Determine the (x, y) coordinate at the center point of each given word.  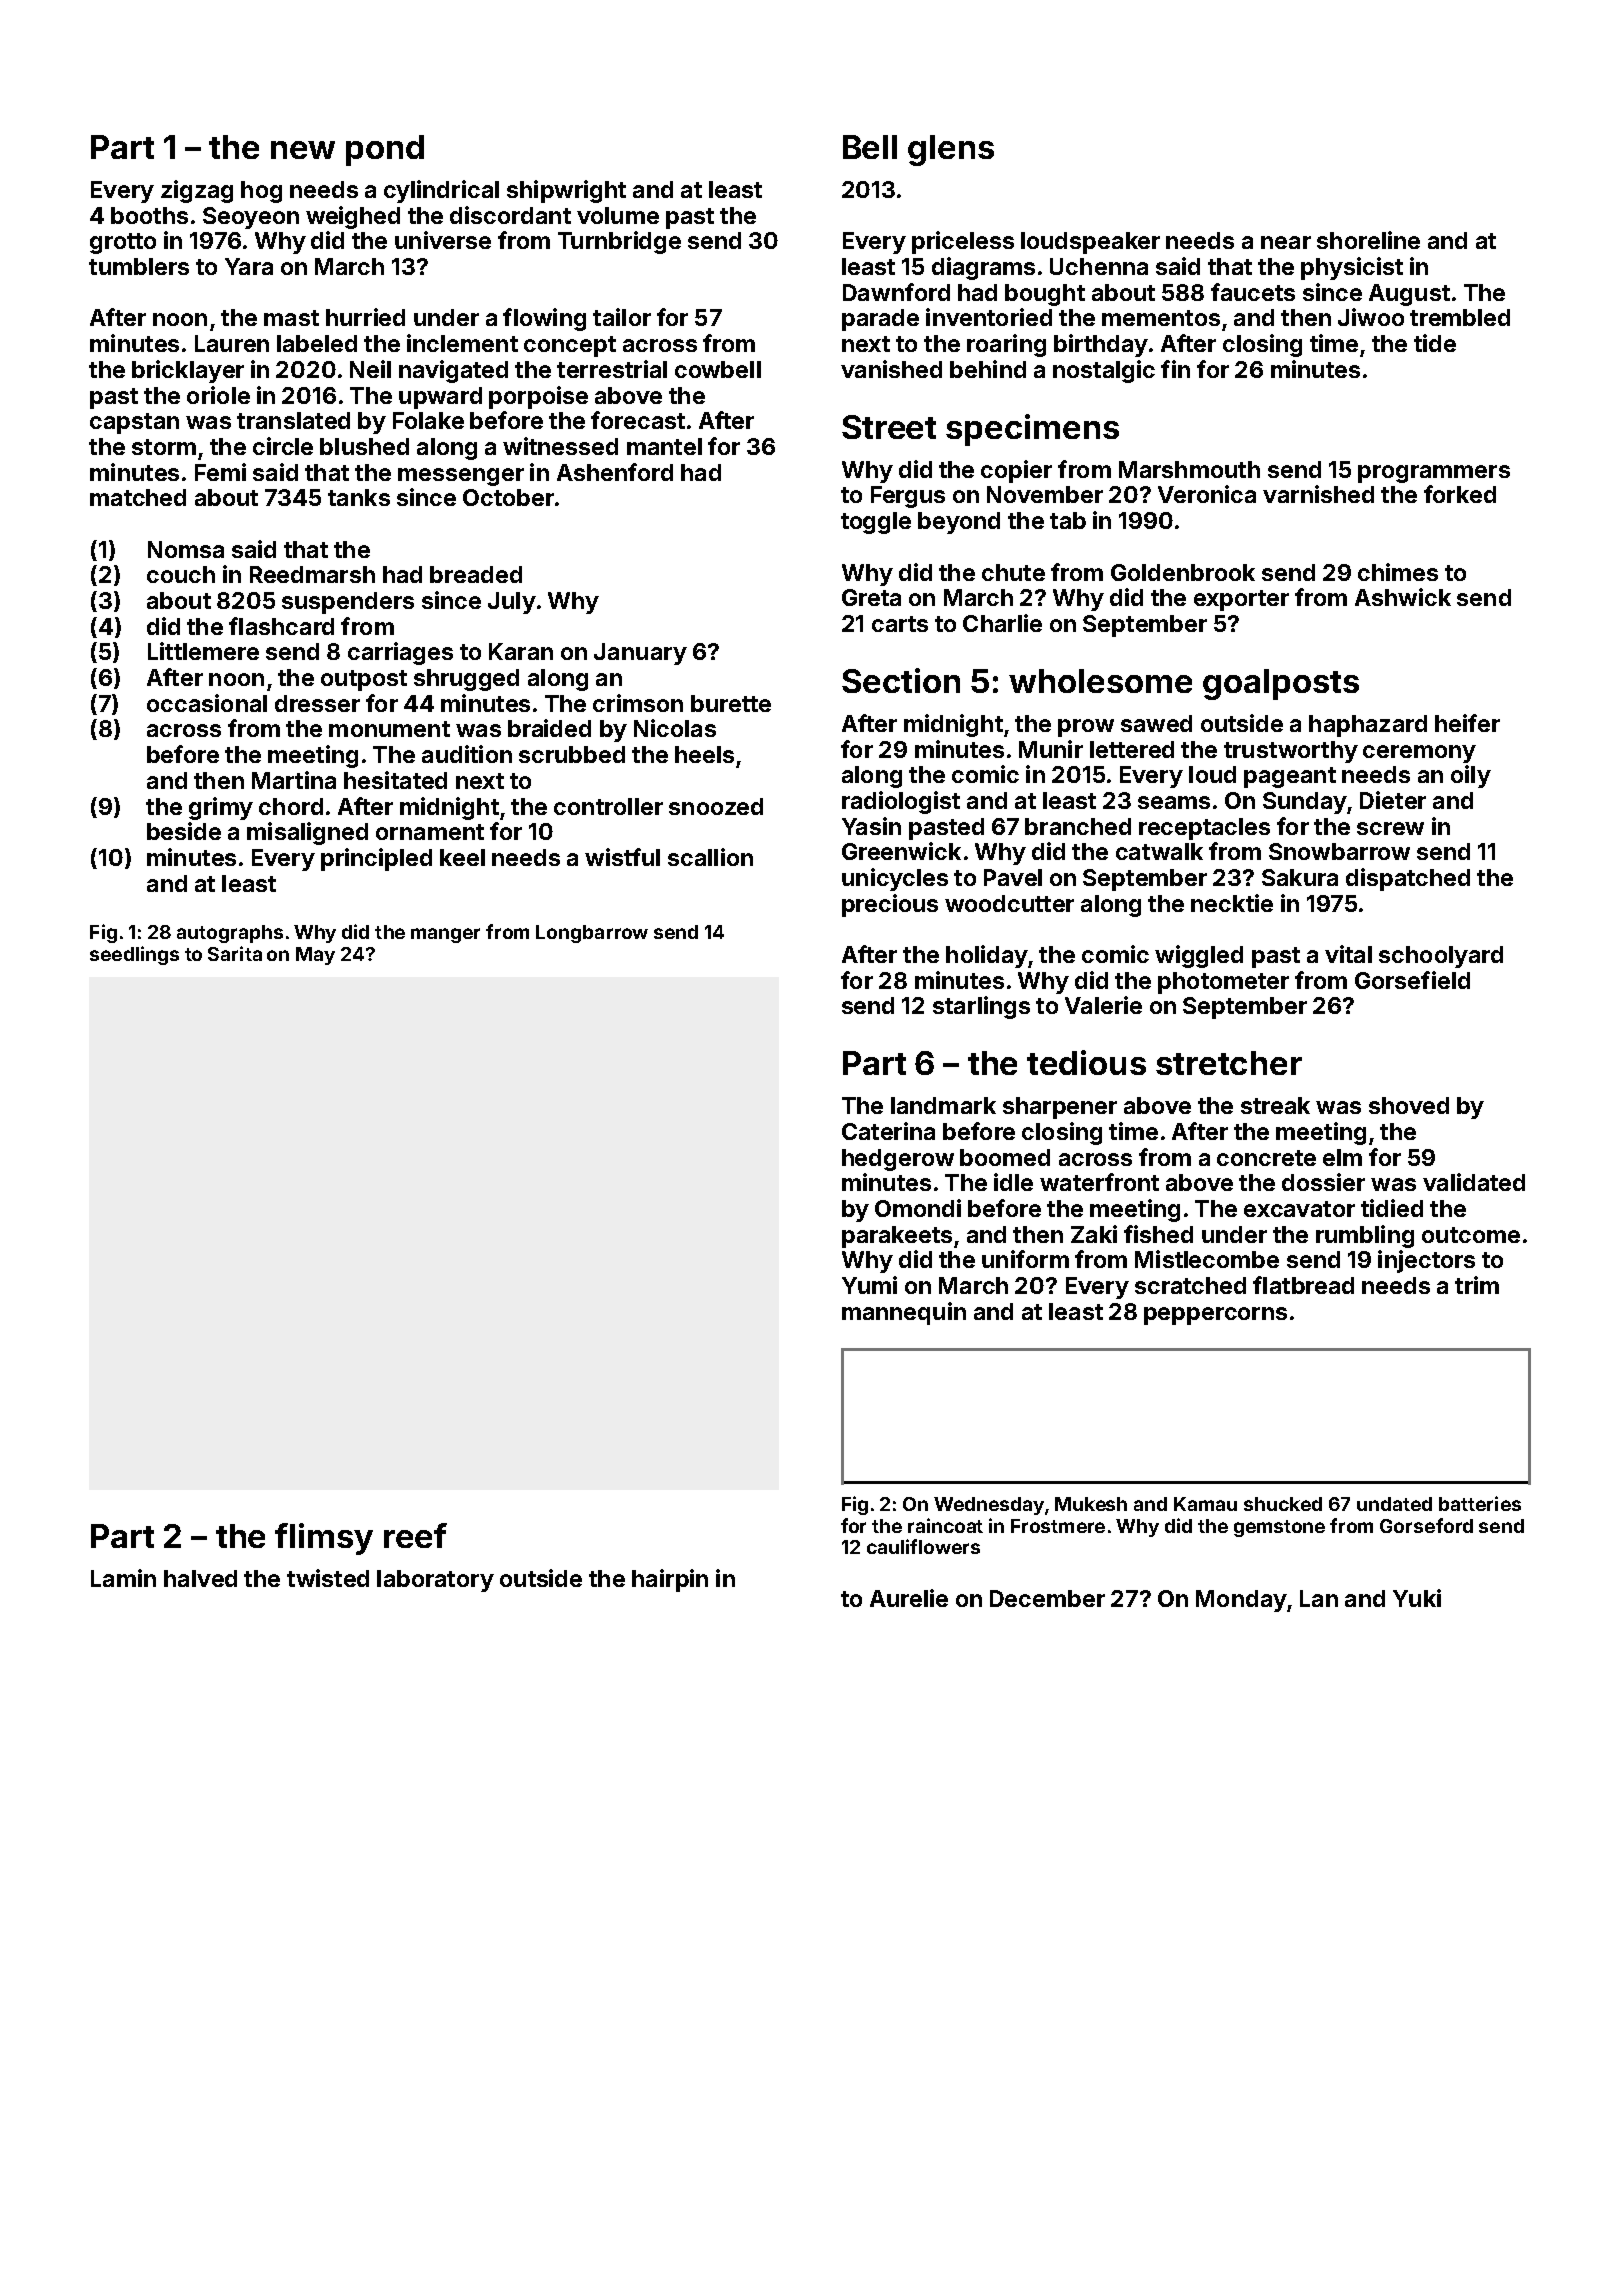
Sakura (1300, 877)
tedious (1086, 1062)
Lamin (123, 1578)
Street (889, 427)
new (303, 150)
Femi (220, 472)
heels (704, 754)
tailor (622, 317)
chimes (1398, 572)
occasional (207, 703)
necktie (1232, 903)
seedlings (134, 955)
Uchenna (1099, 266)
